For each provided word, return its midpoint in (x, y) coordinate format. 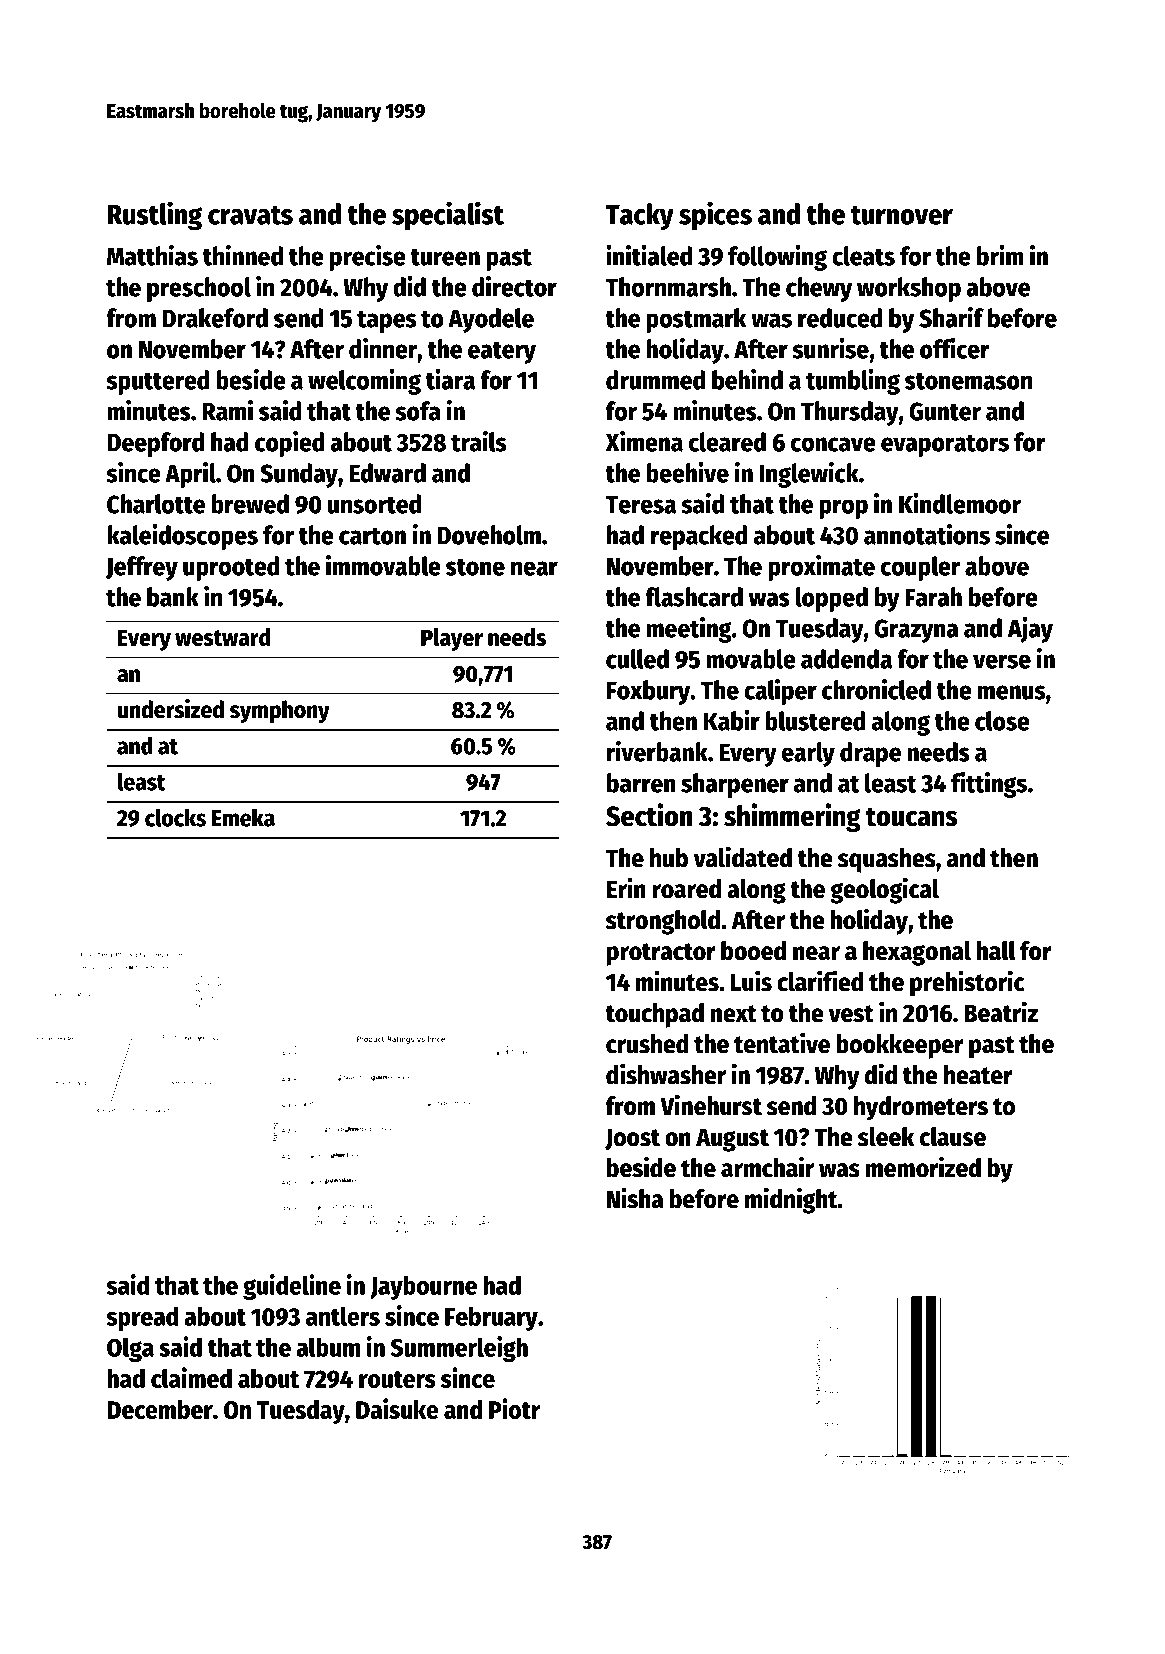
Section (649, 815)
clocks (175, 817)
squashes (887, 860)
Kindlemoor (960, 503)
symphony (280, 711)
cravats (250, 215)
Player (452, 639)
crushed (647, 1044)
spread (142, 1318)
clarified (820, 981)
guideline (292, 1287)
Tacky (640, 217)
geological (884, 890)
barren (641, 783)
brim (1000, 255)
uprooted (231, 568)
